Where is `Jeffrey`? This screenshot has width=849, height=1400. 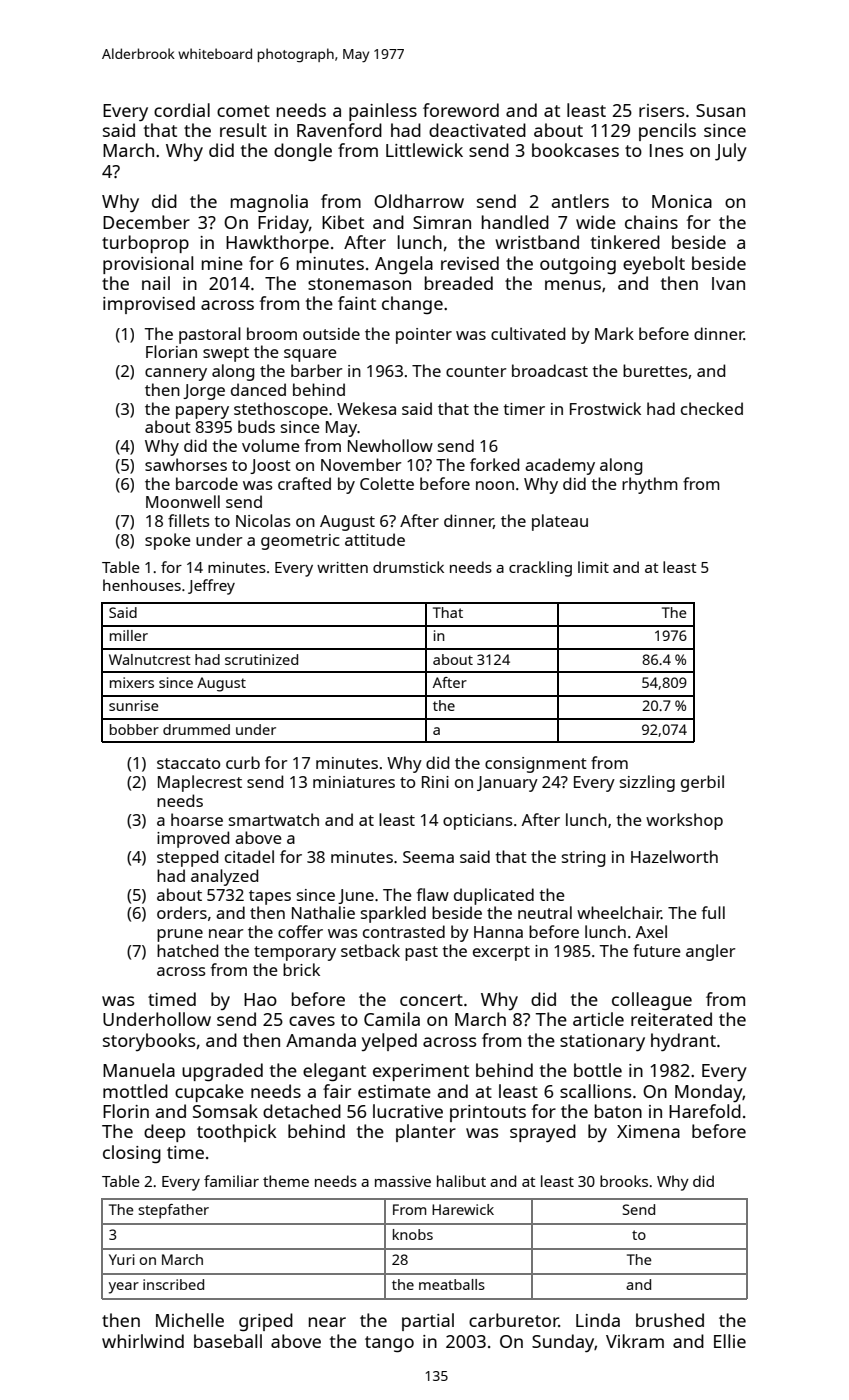
Jeffrey is located at coordinates (211, 587).
